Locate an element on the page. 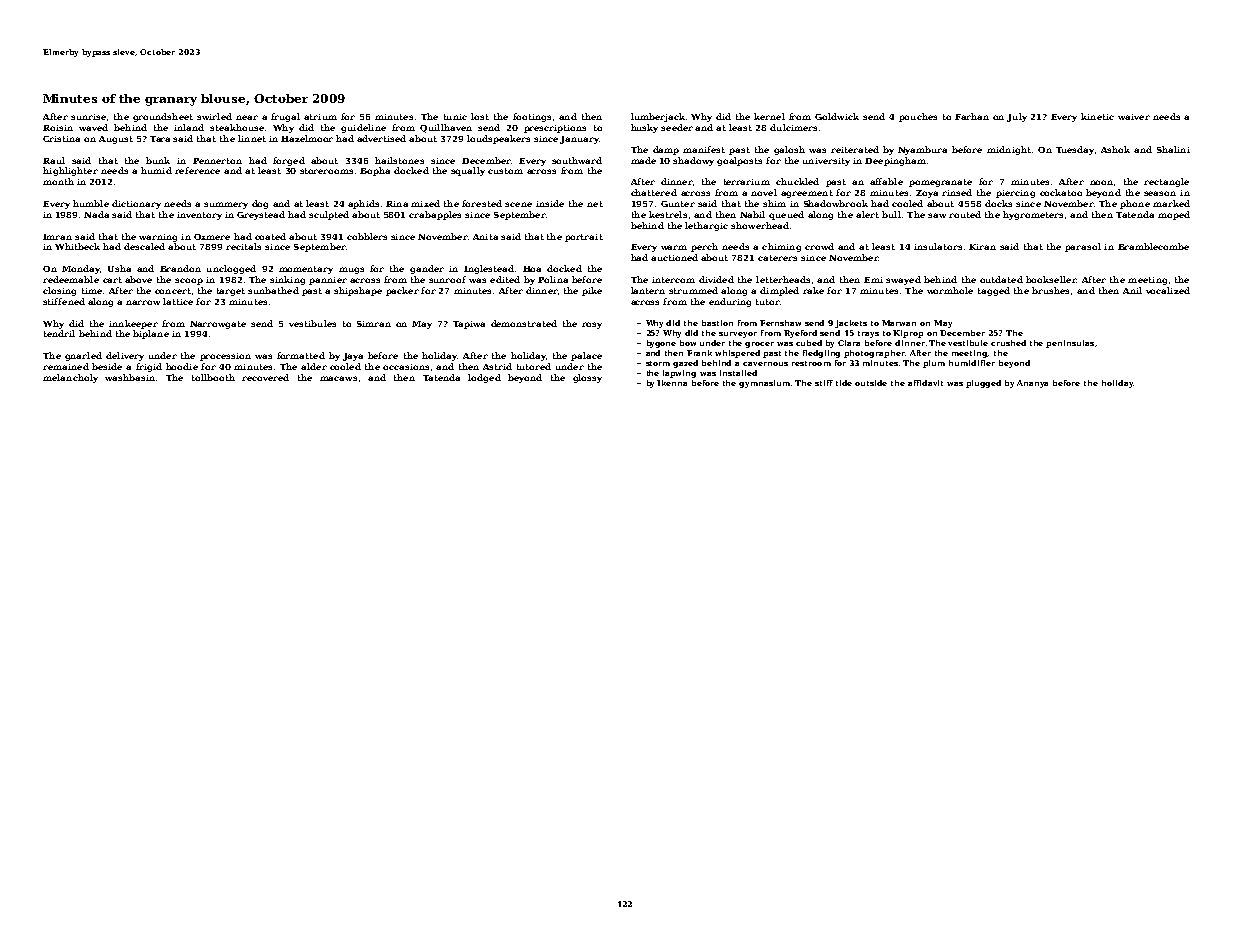  Jaya is located at coordinates (353, 357).
